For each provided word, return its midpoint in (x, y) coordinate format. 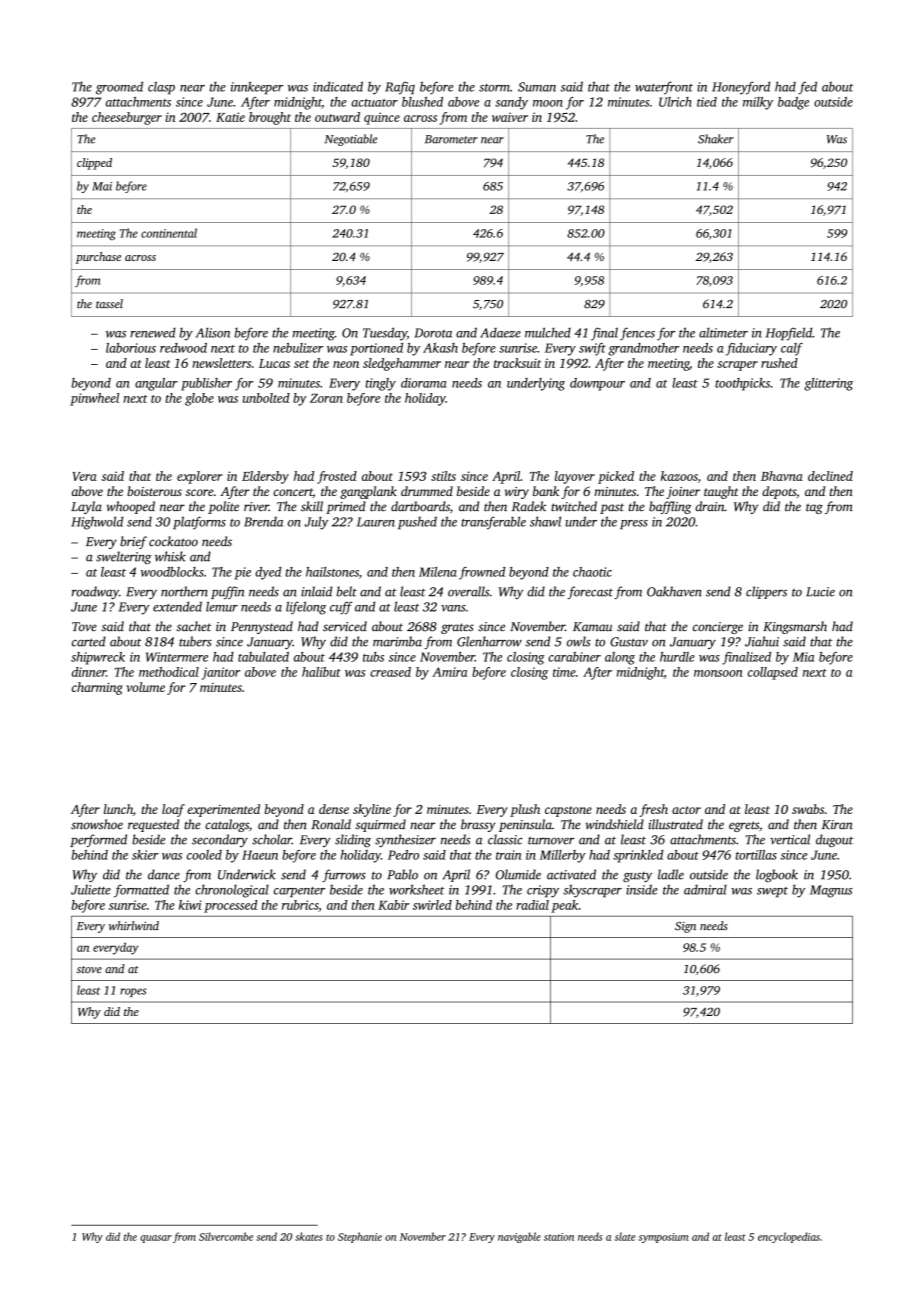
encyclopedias (789, 1237)
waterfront (664, 88)
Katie (230, 117)
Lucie (820, 592)
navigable (519, 1237)
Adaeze (500, 333)
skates (309, 1236)
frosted (337, 477)
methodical (169, 672)
